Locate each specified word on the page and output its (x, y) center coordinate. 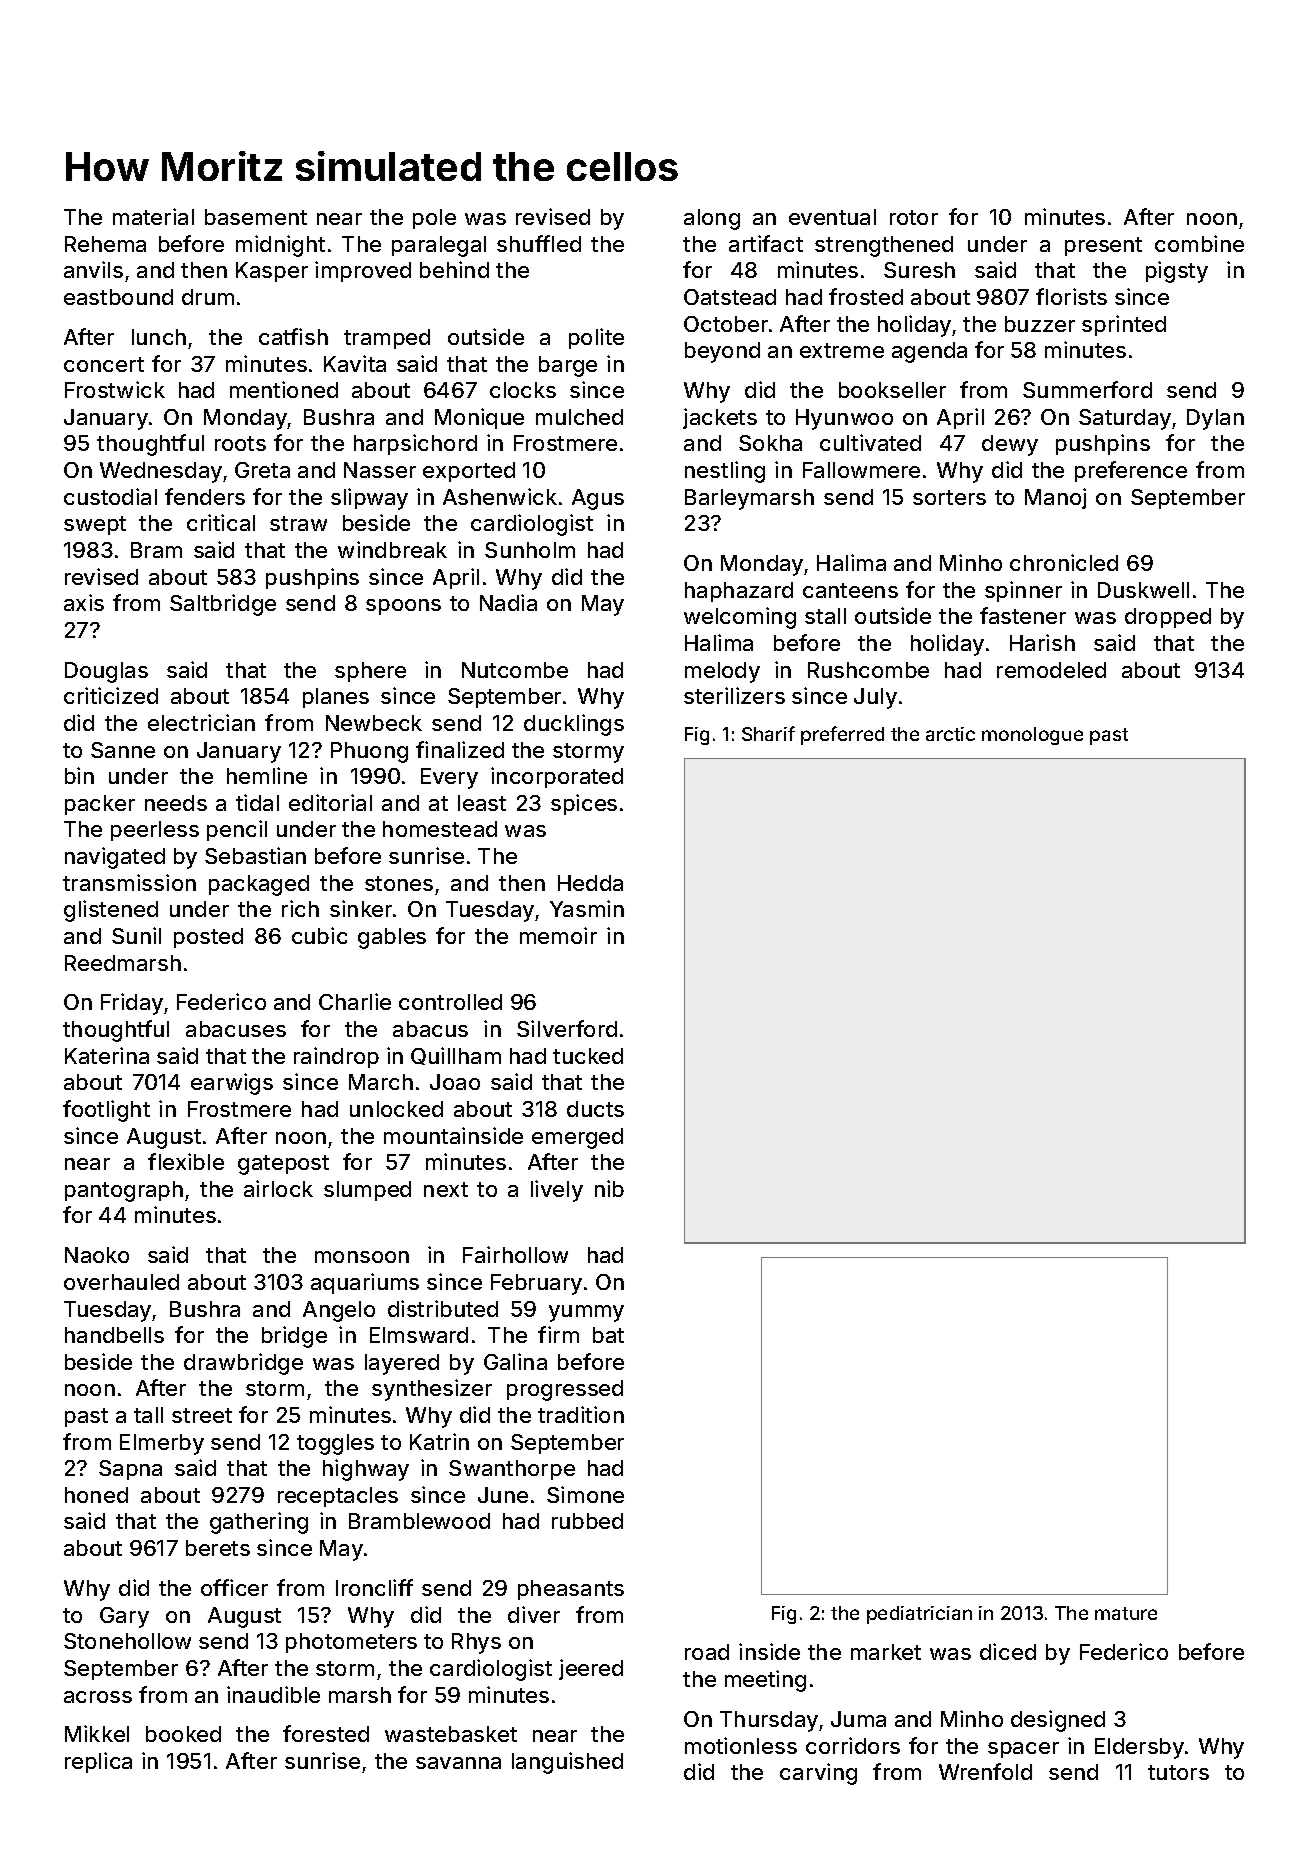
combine (1199, 243)
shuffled (539, 243)
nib (609, 1188)
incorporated (557, 777)
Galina (515, 1361)
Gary (124, 1617)
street (202, 1415)
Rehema (105, 244)
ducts (595, 1109)
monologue (1032, 736)
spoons (403, 607)
